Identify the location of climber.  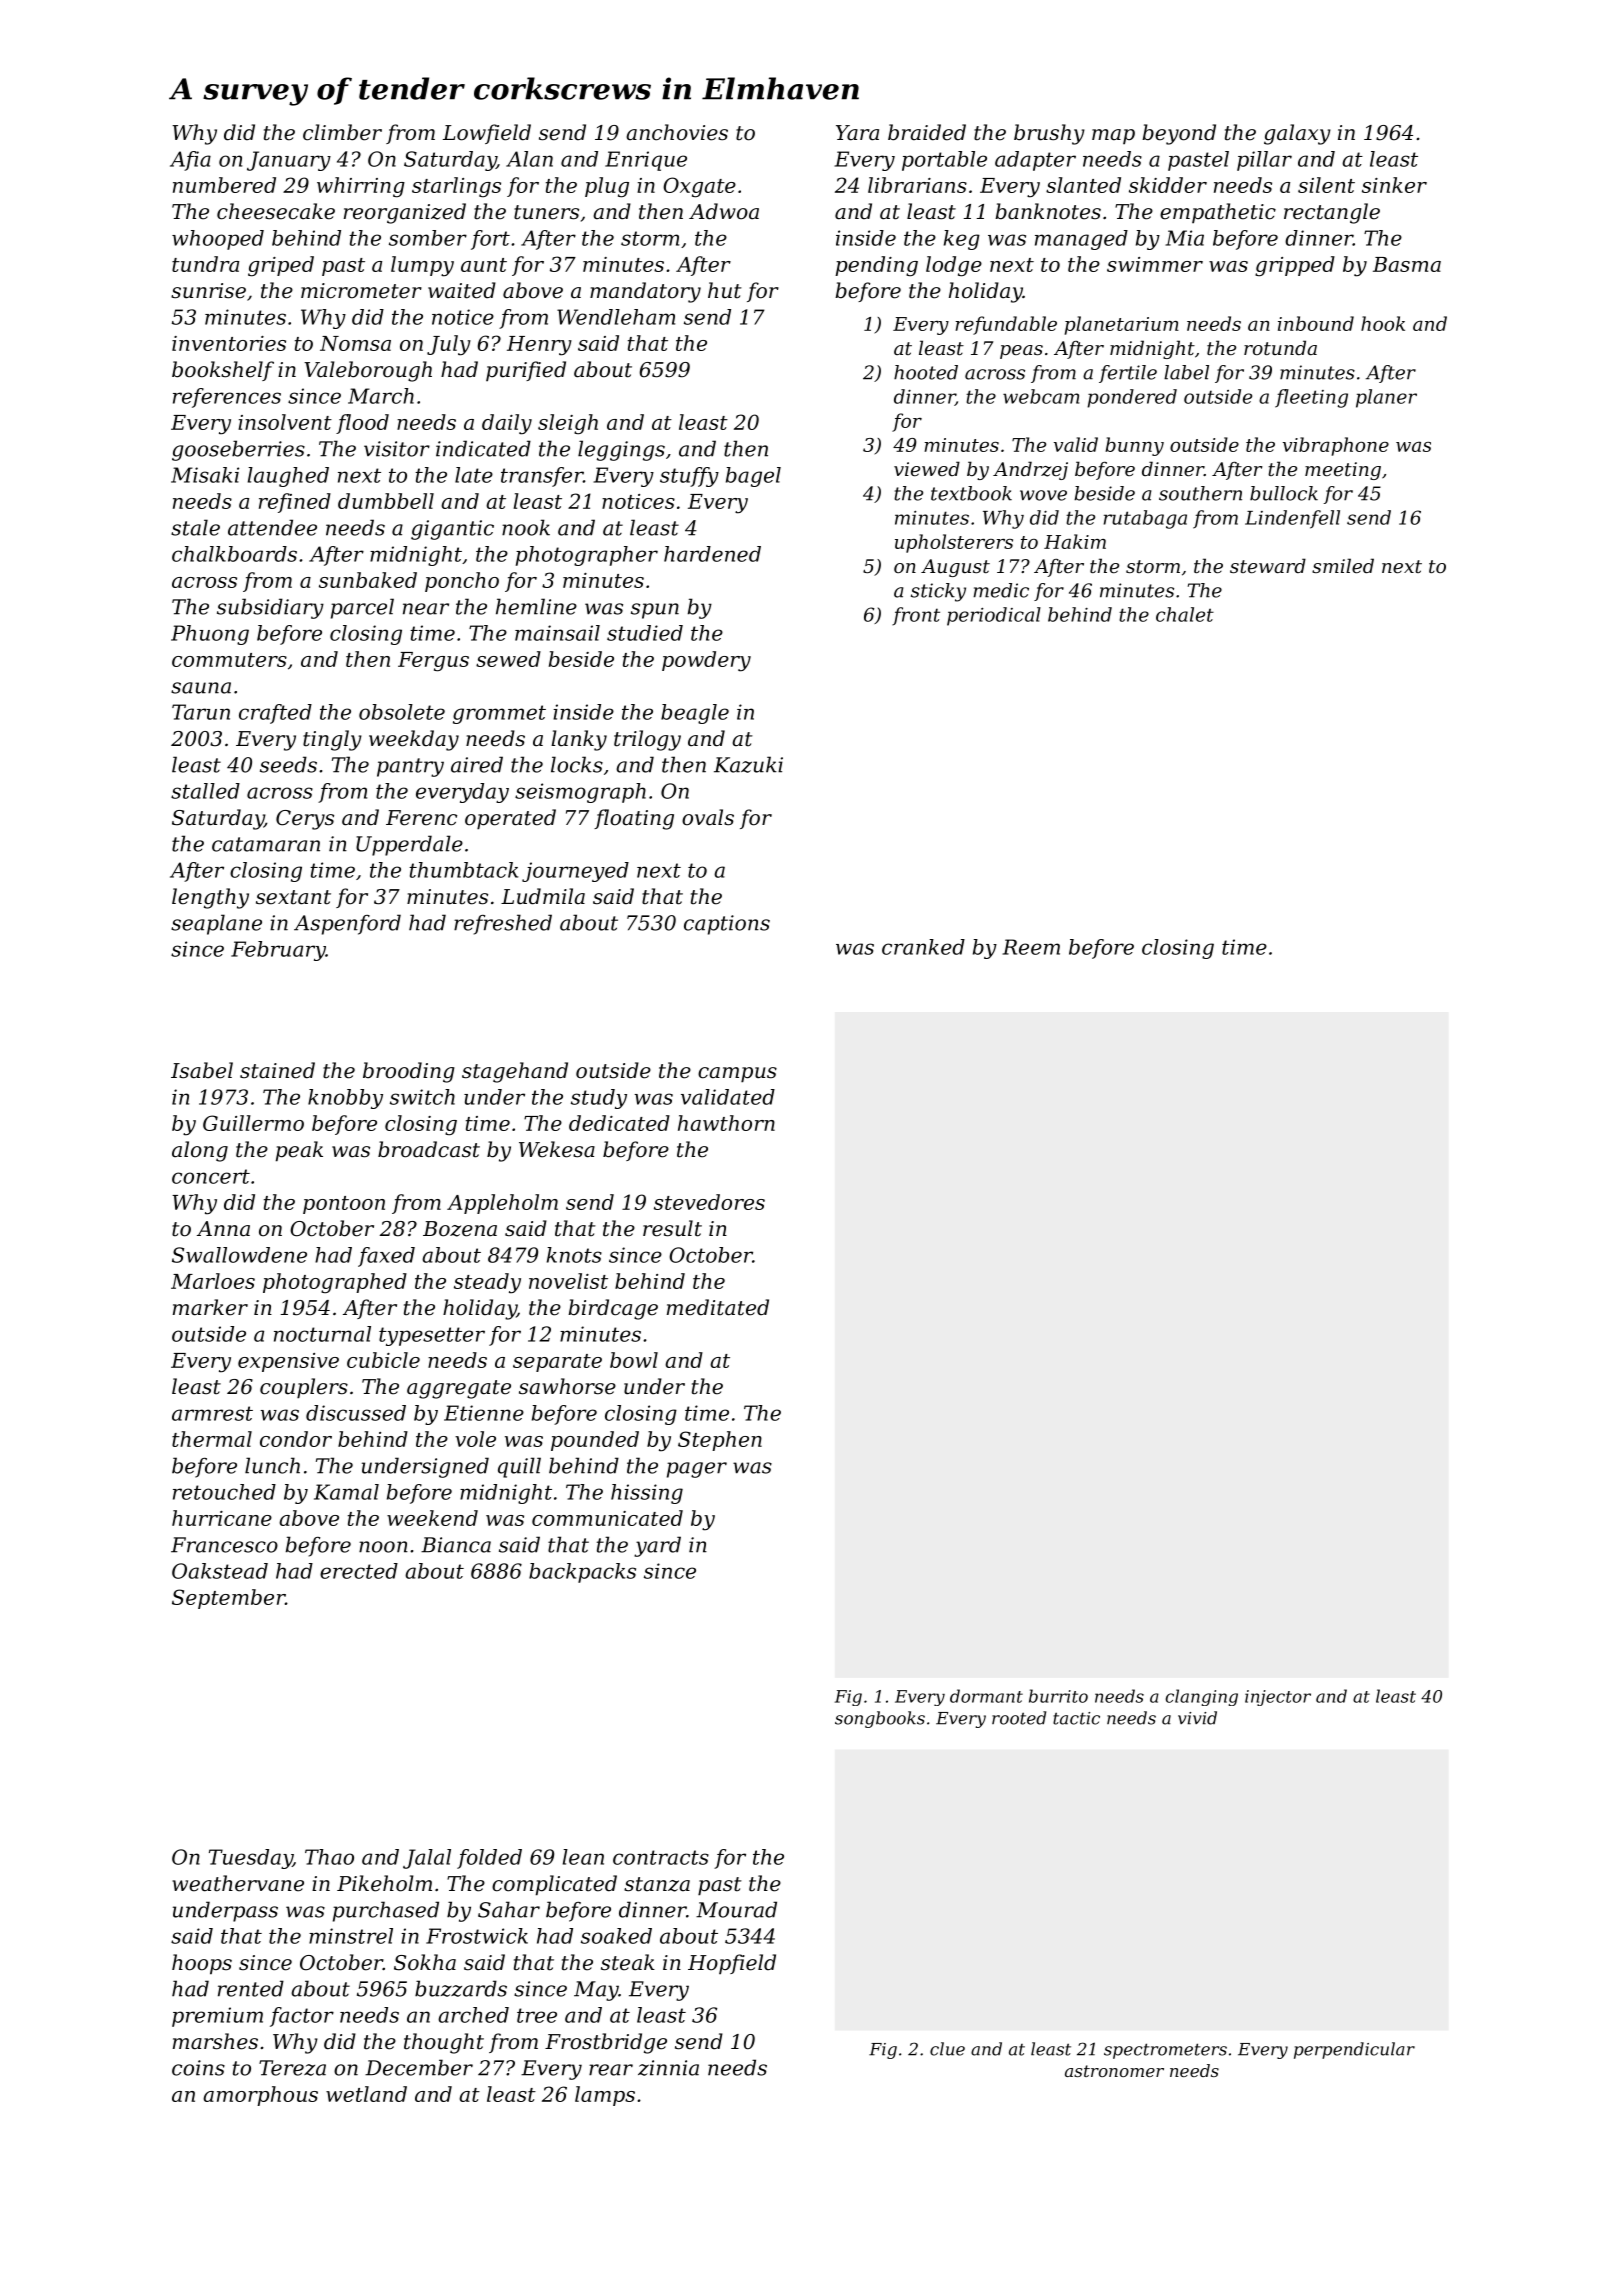
(342, 132).
